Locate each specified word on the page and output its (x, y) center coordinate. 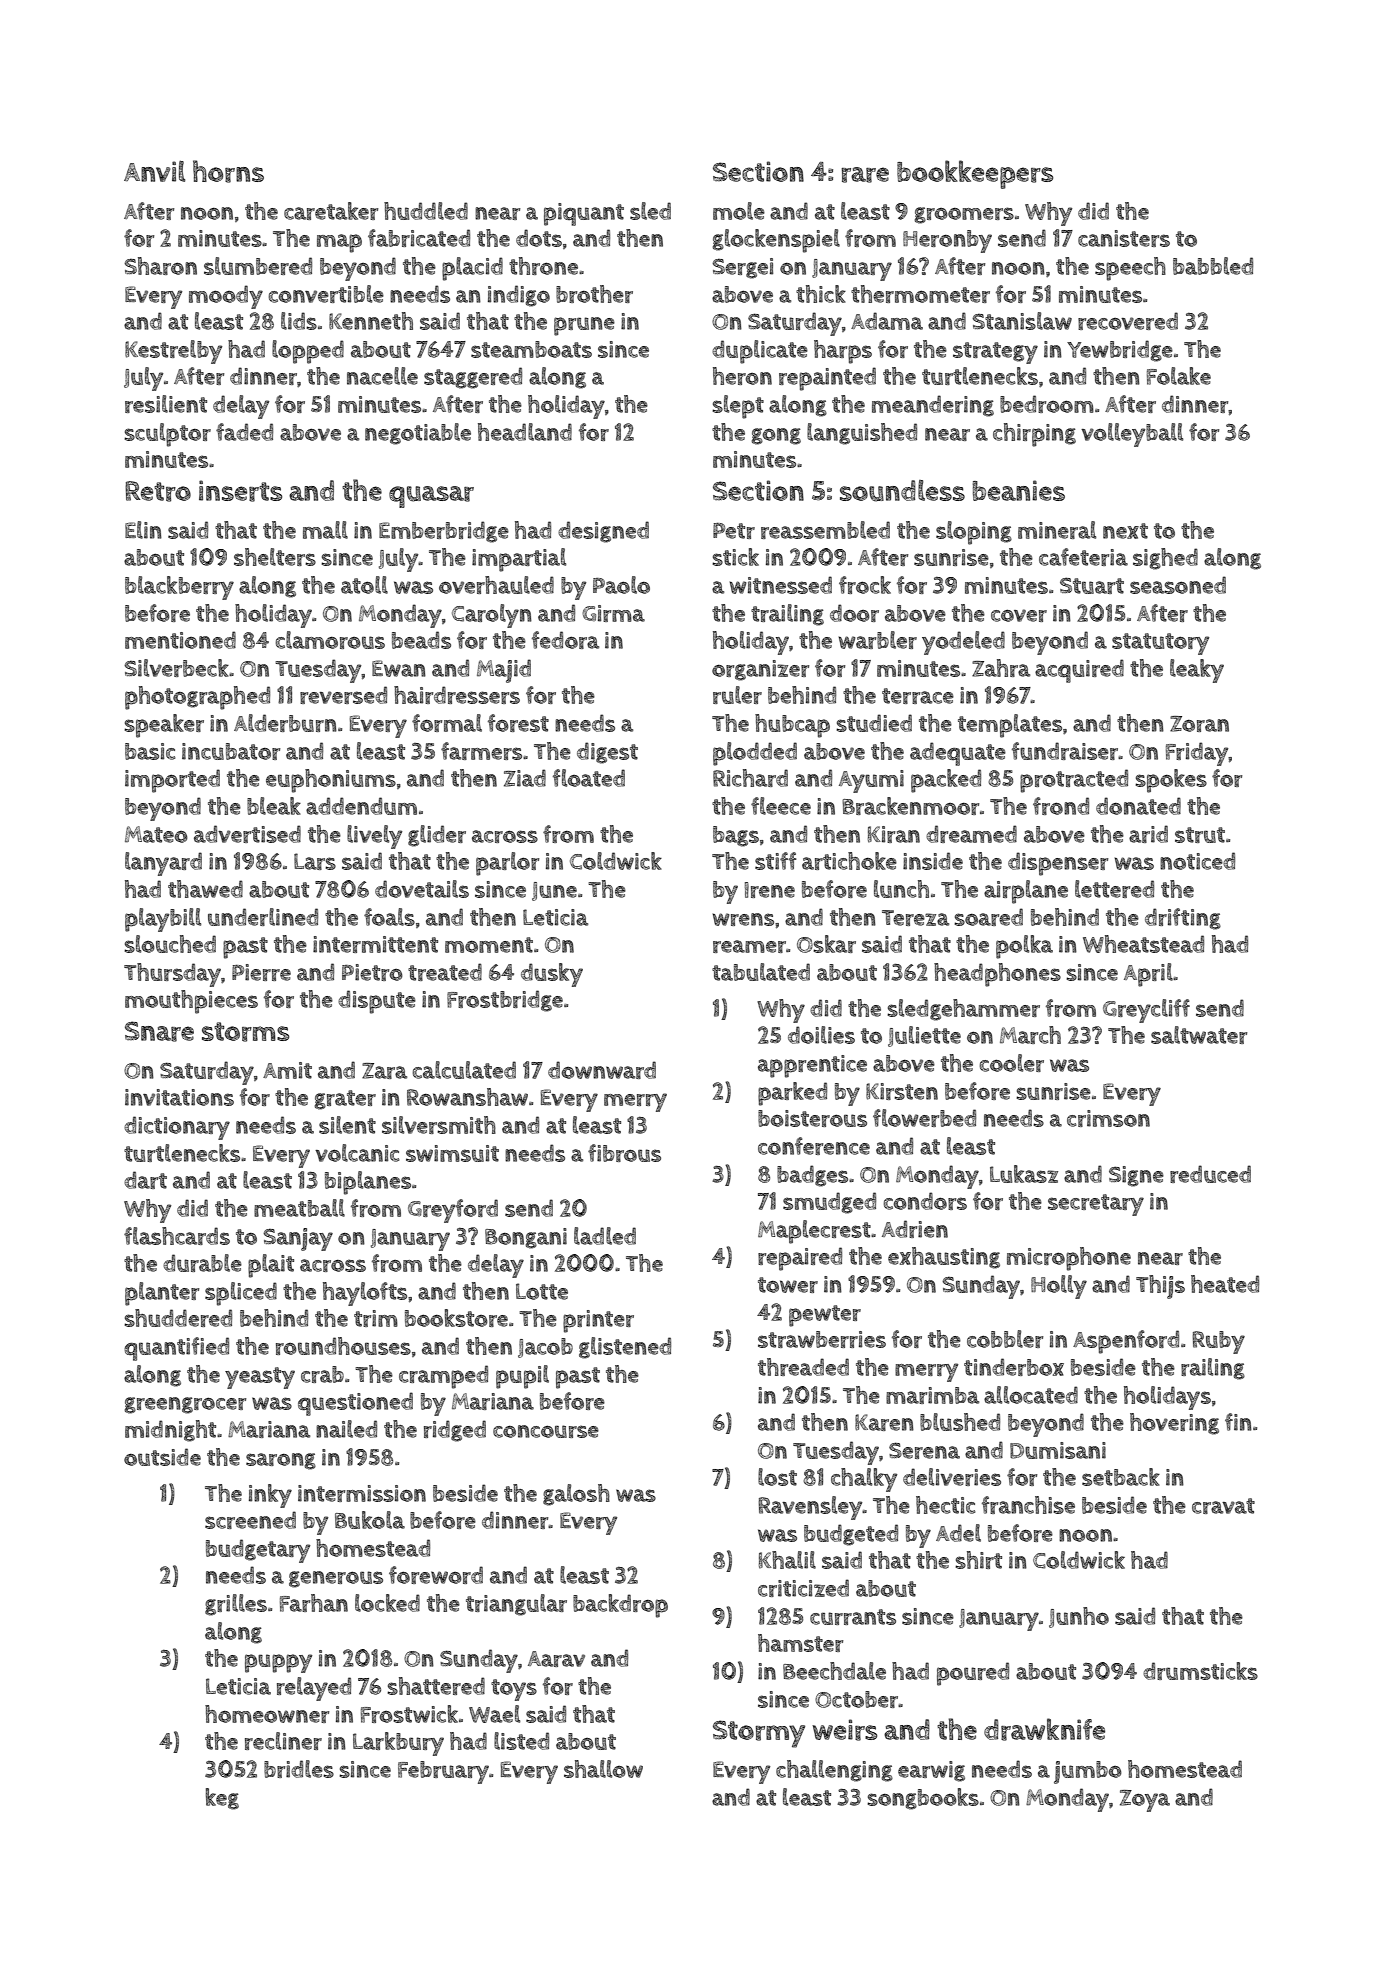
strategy (995, 353)
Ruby (1218, 1342)
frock (865, 585)
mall (325, 530)
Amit (287, 1070)
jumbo (1088, 1772)
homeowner (267, 1714)
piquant (584, 214)
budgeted (851, 1535)
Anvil (154, 171)
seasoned (1178, 585)
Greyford (453, 1211)
